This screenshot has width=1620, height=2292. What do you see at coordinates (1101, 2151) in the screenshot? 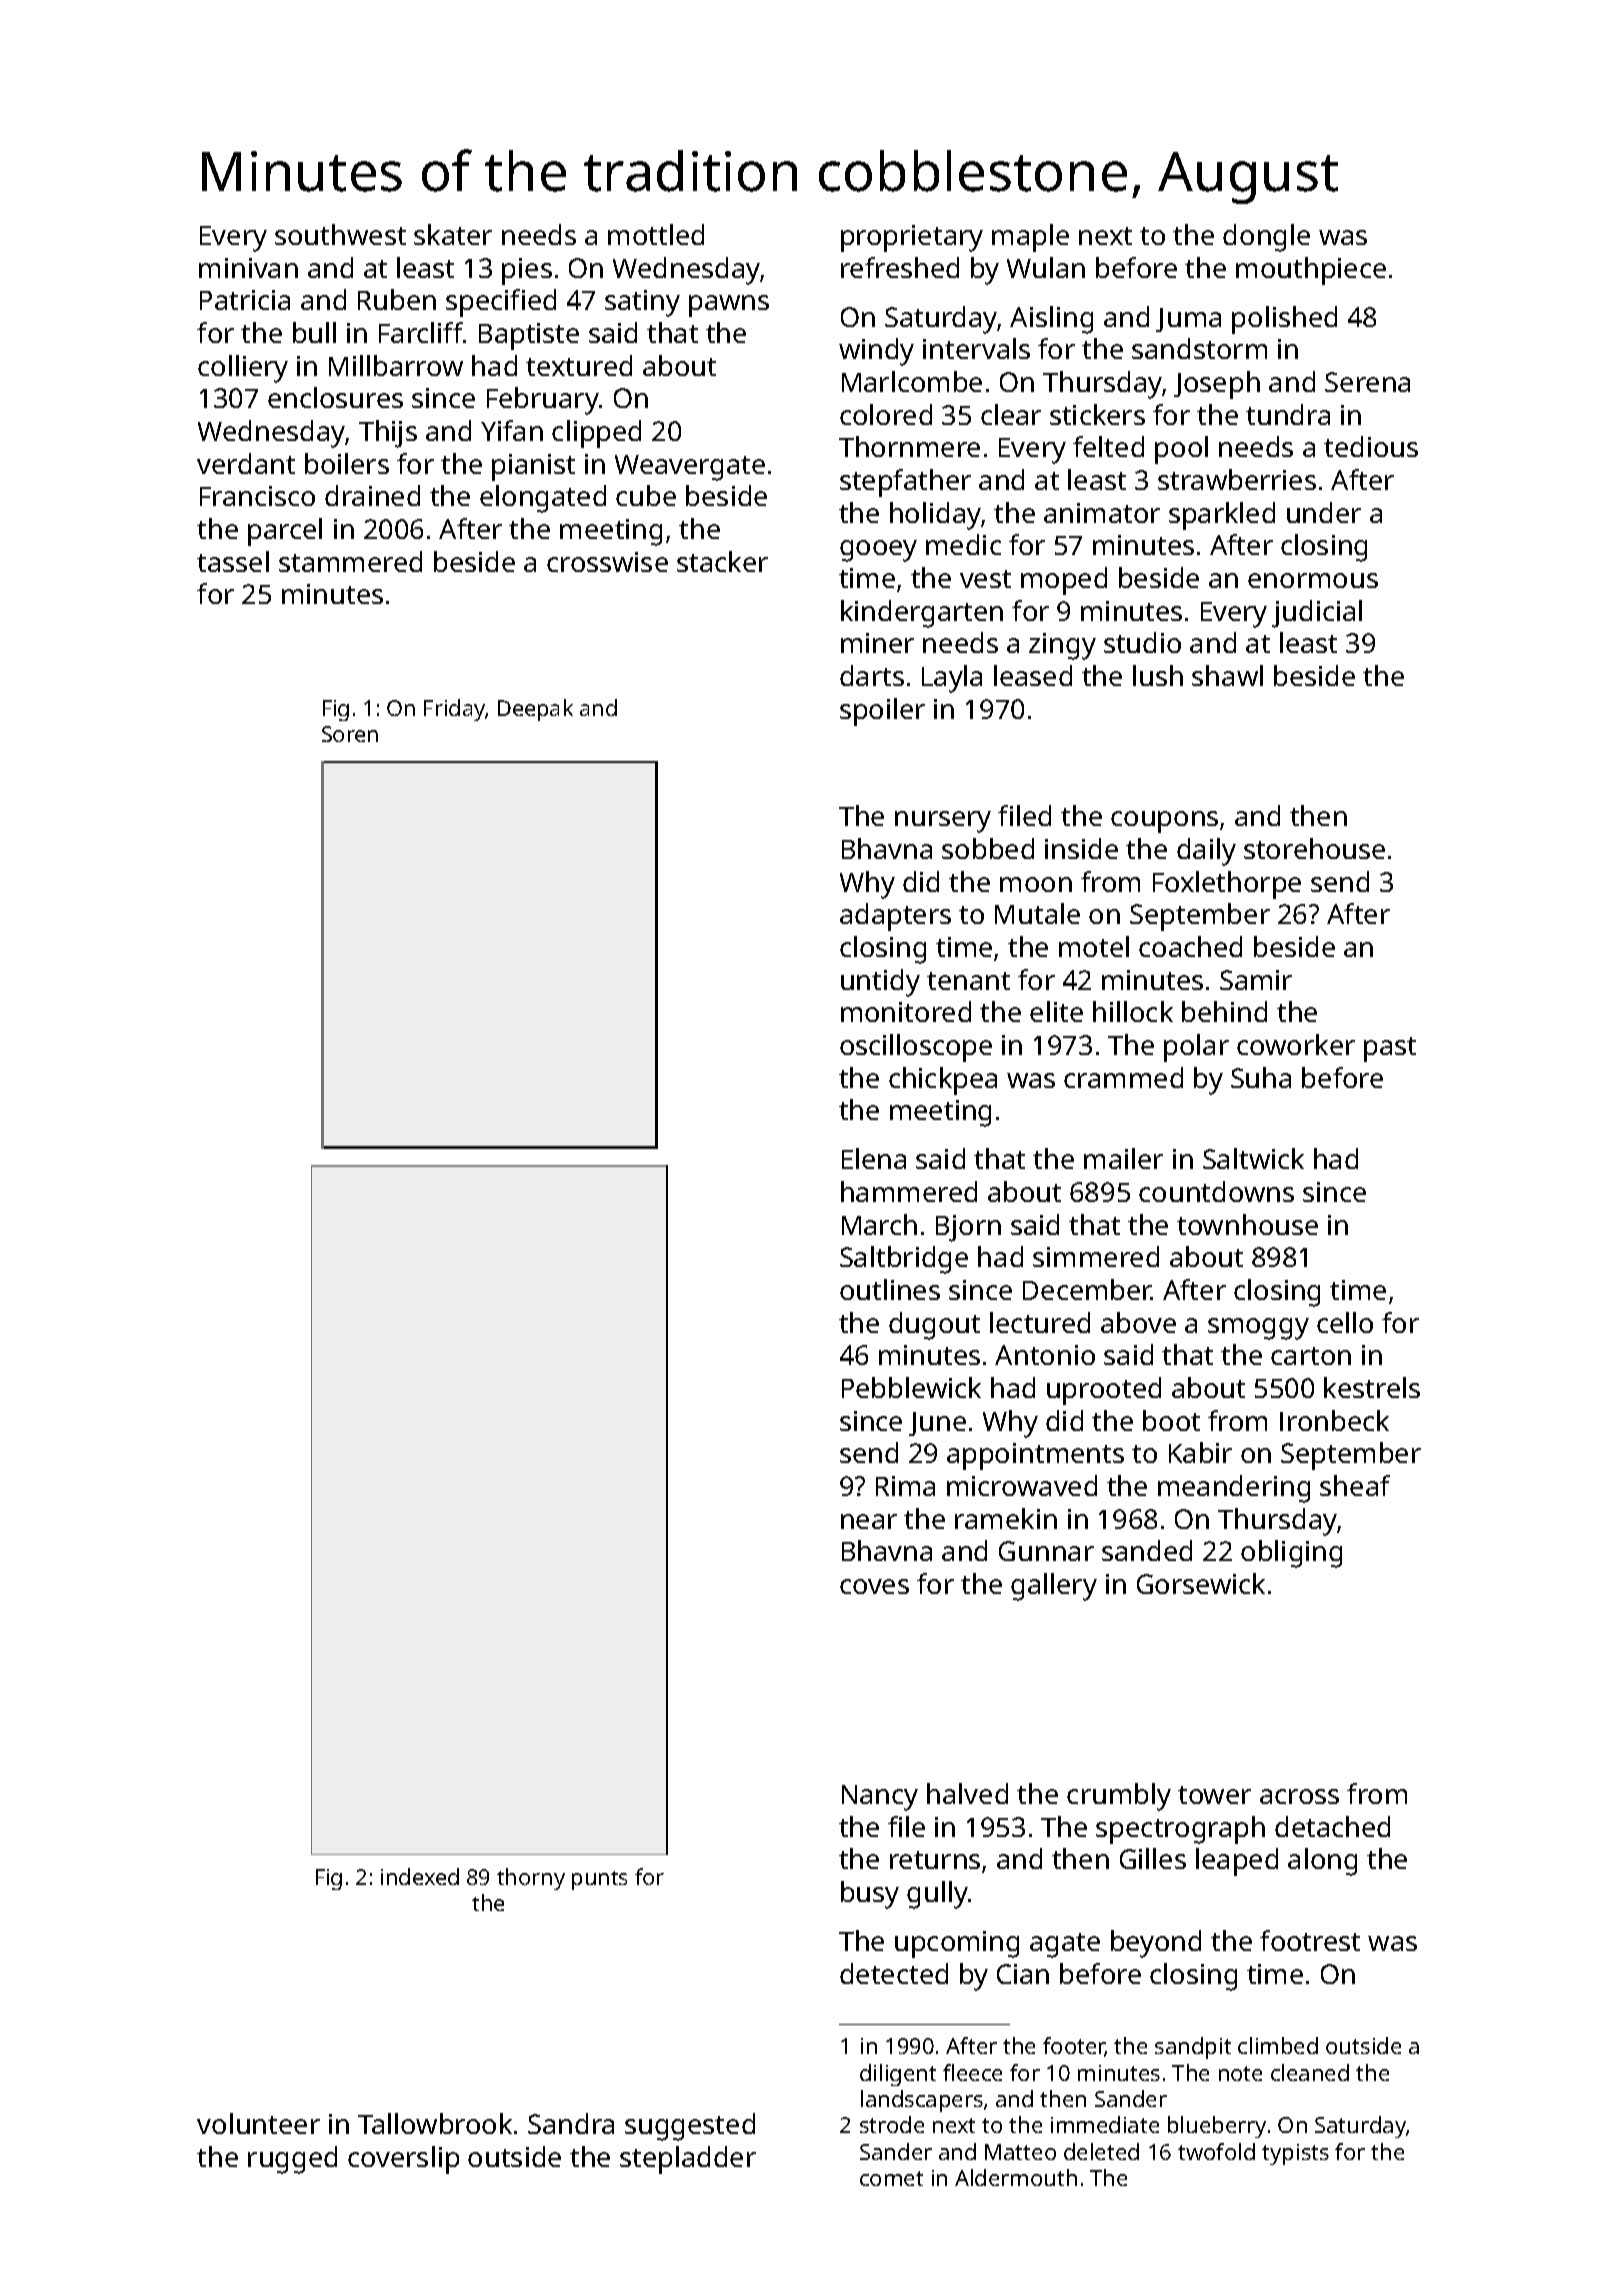
I see `deleted` at bounding box center [1101, 2151].
